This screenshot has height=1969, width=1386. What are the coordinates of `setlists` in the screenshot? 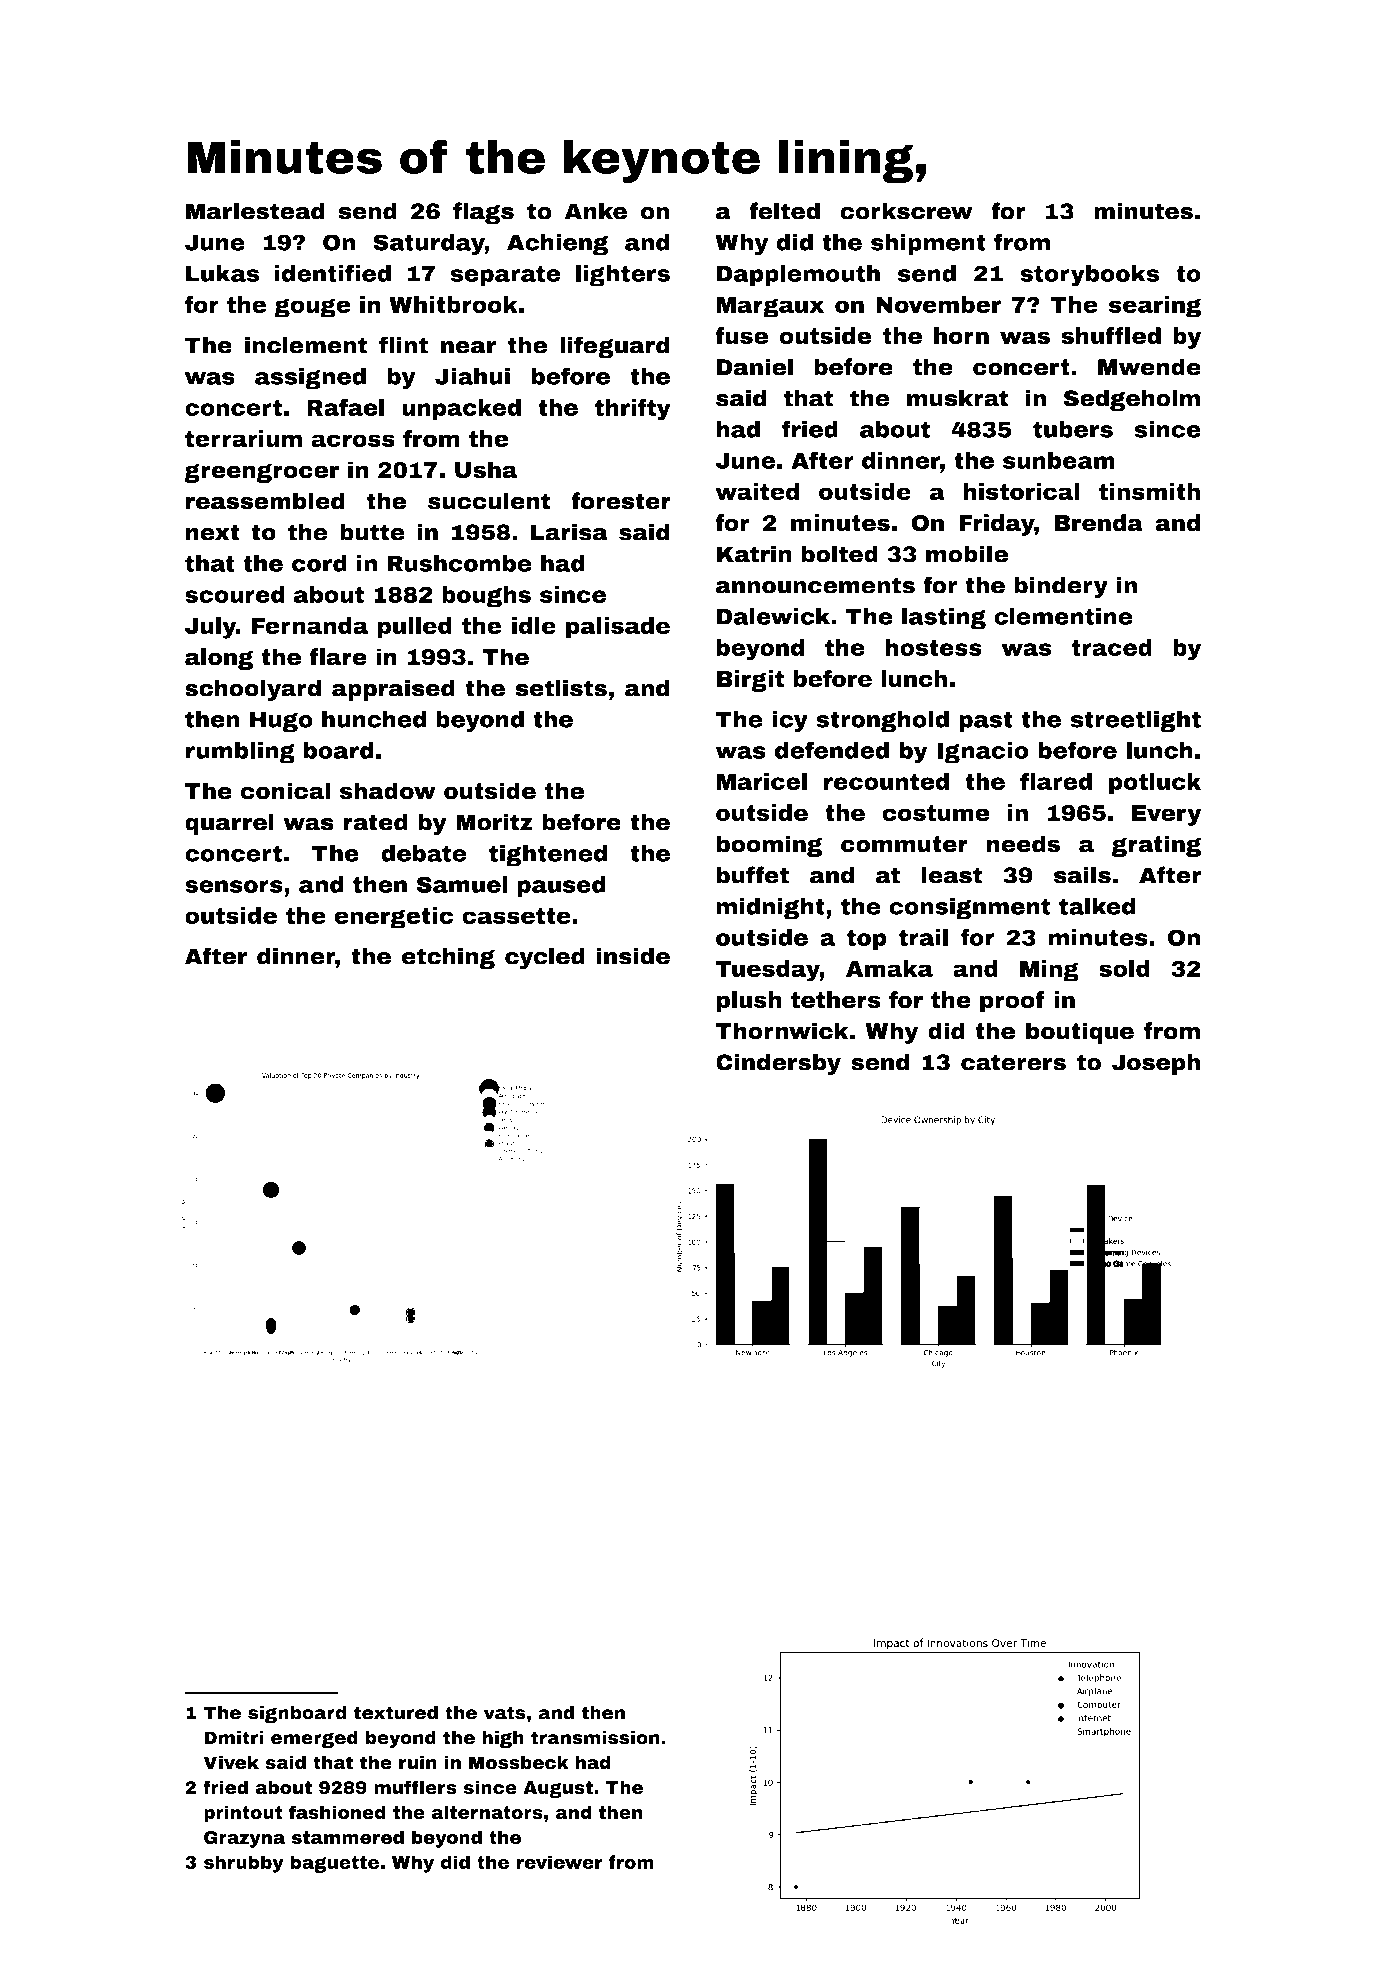 It's located at (561, 688).
